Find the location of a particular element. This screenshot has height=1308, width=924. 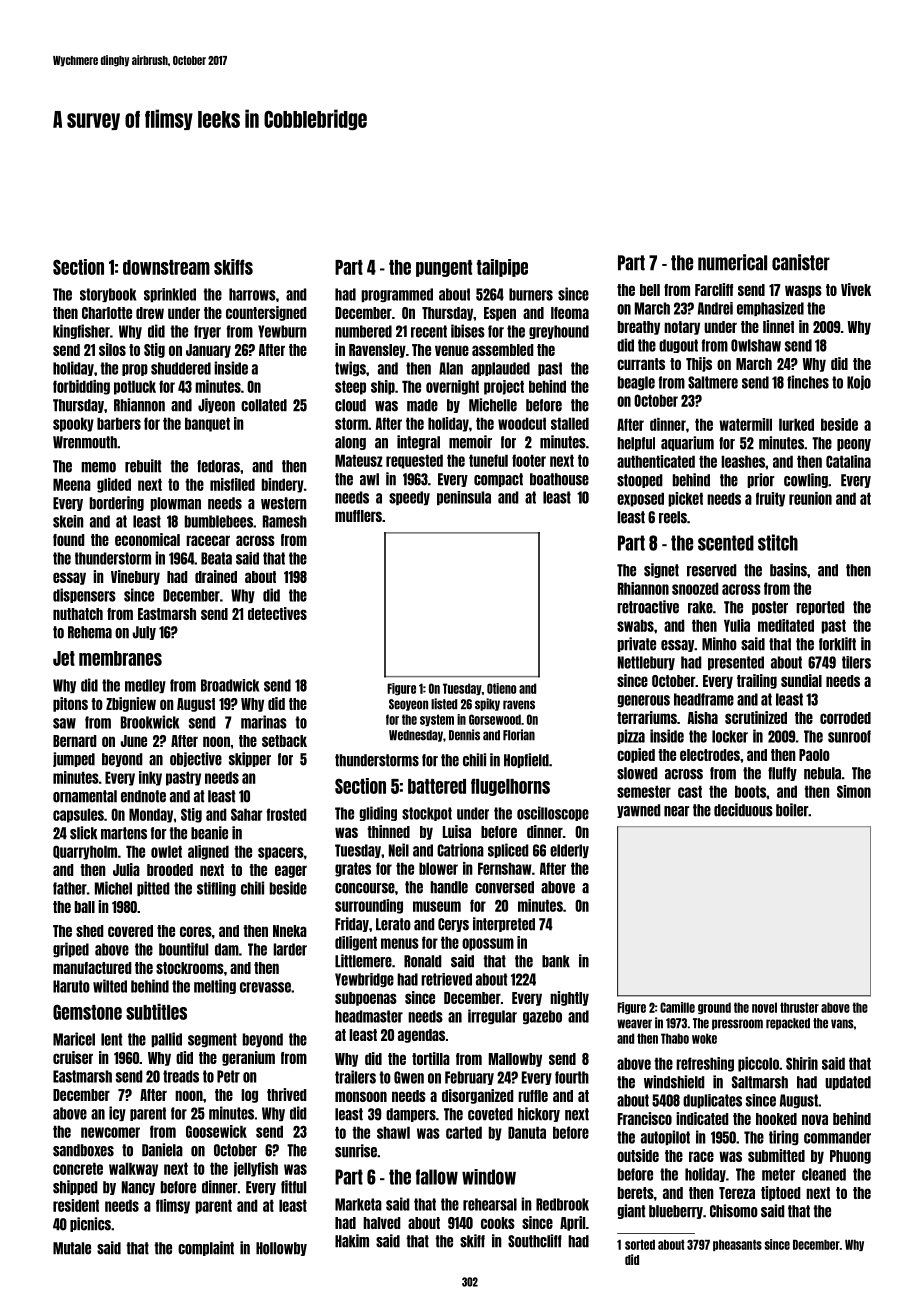

tailpipe is located at coordinates (502, 268).
